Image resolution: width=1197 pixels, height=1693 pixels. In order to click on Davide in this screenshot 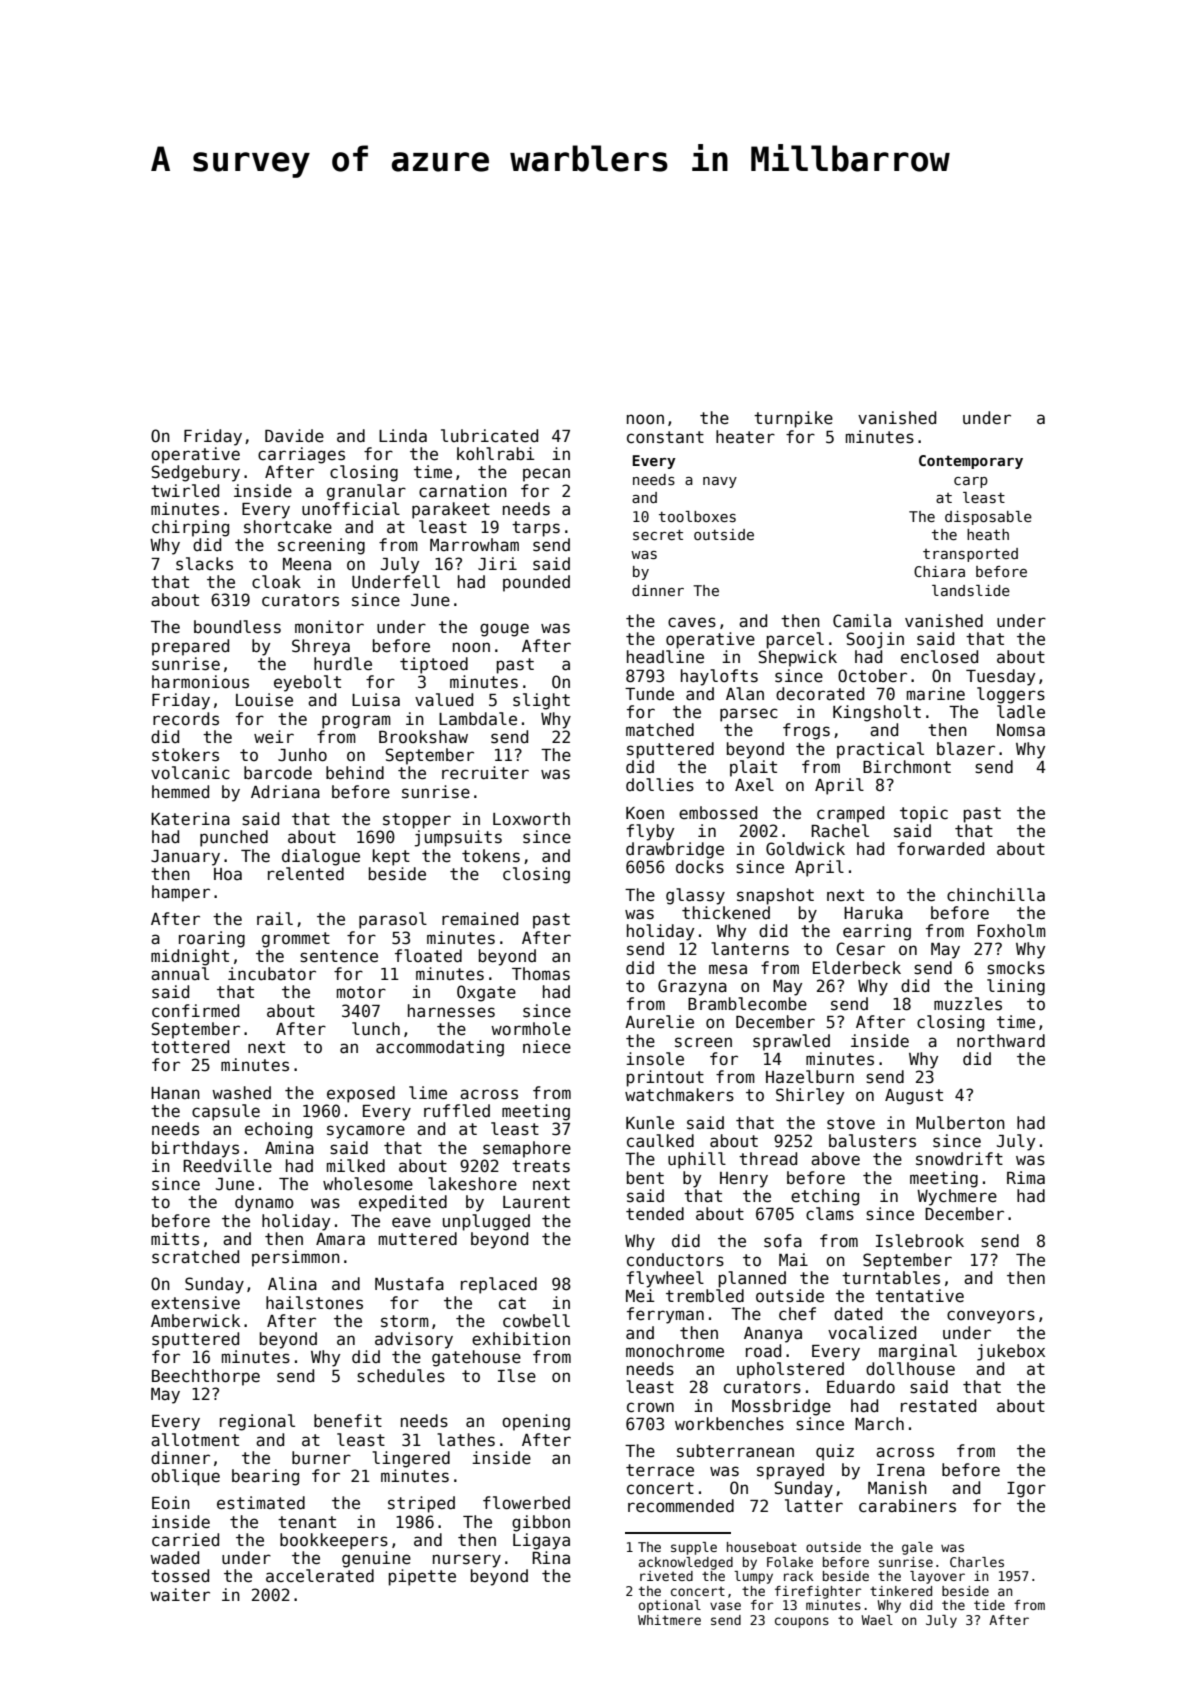, I will do `click(294, 436)`.
